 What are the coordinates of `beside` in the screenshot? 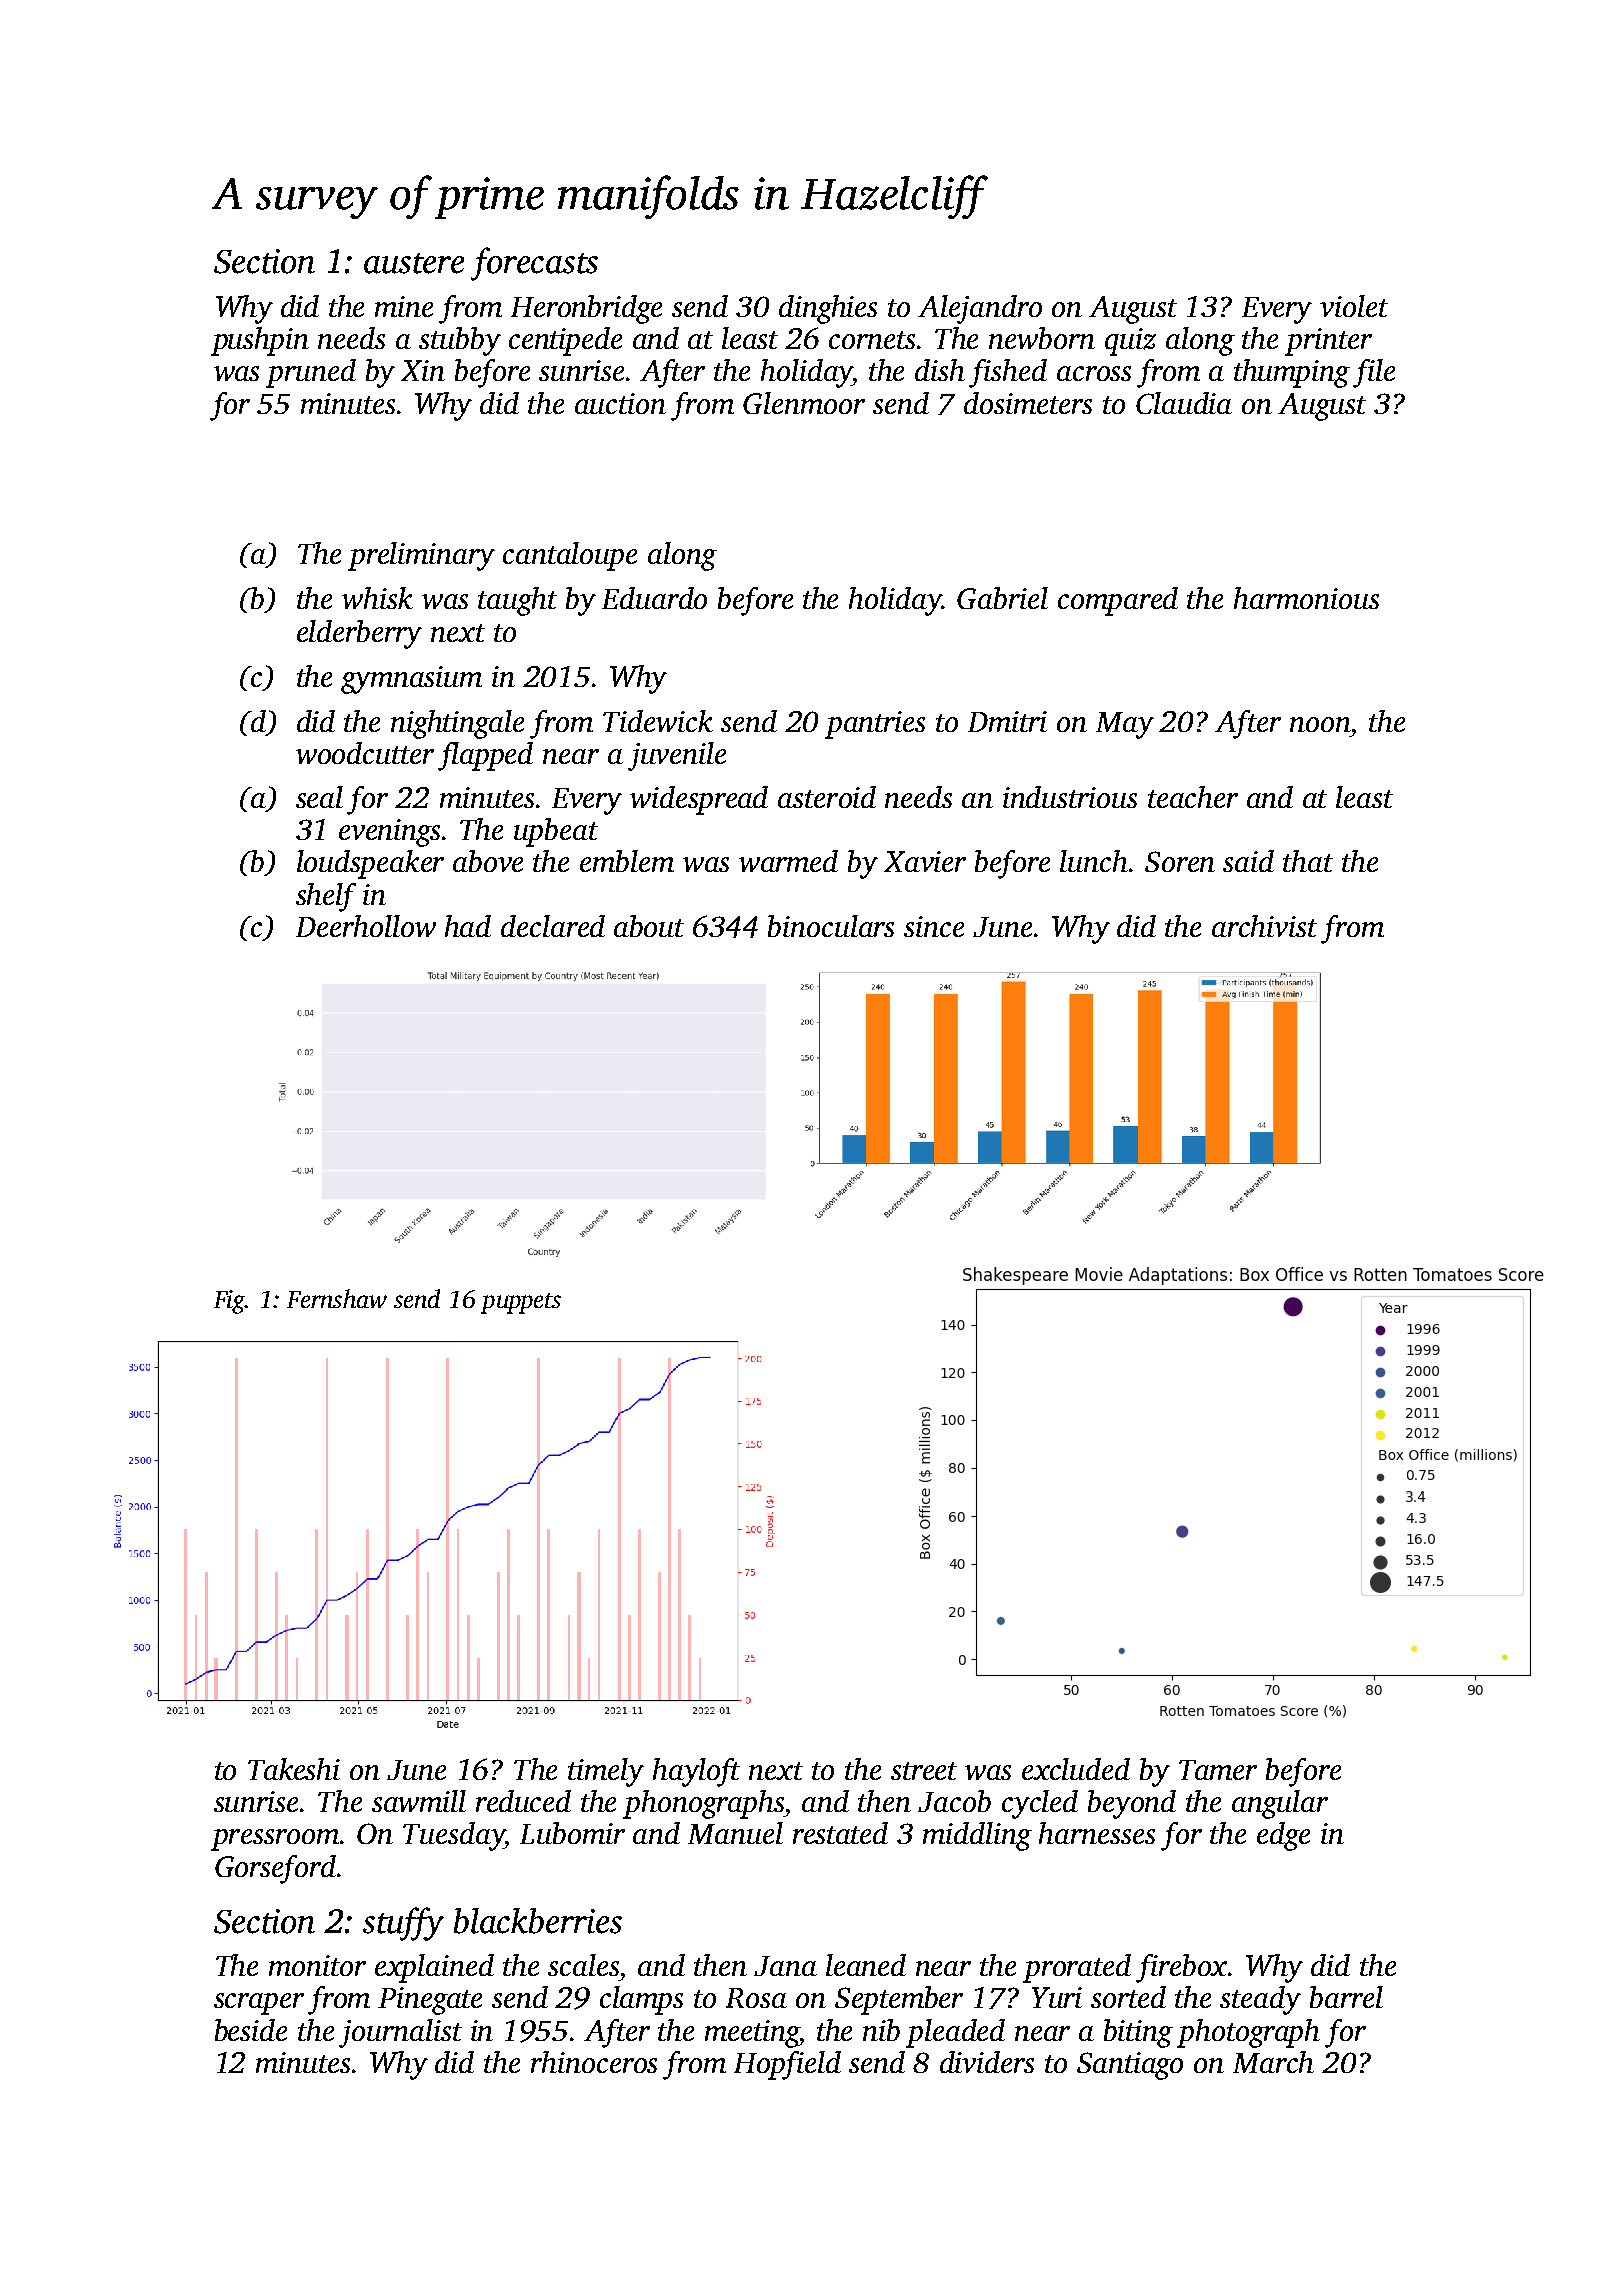 It's located at (251, 2030).
